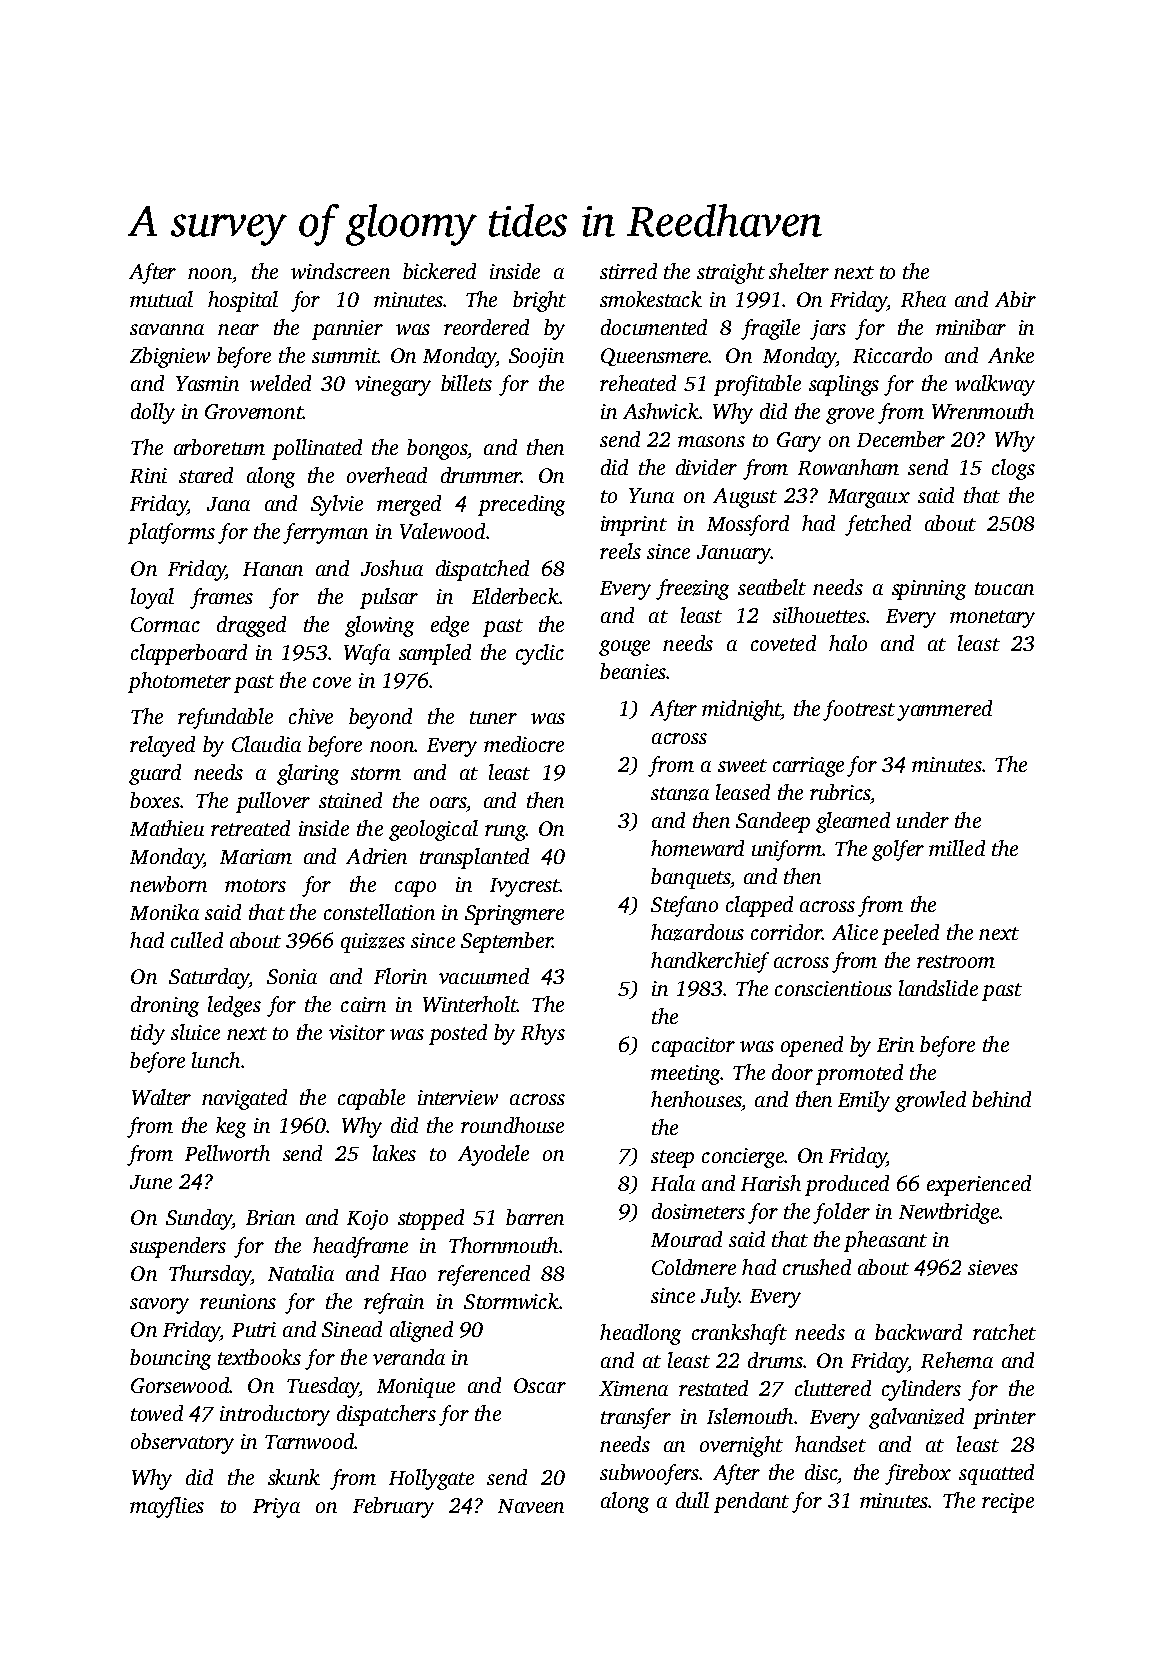  Describe the element at coordinates (167, 828) in the screenshot. I see `Mathieu` at that location.
